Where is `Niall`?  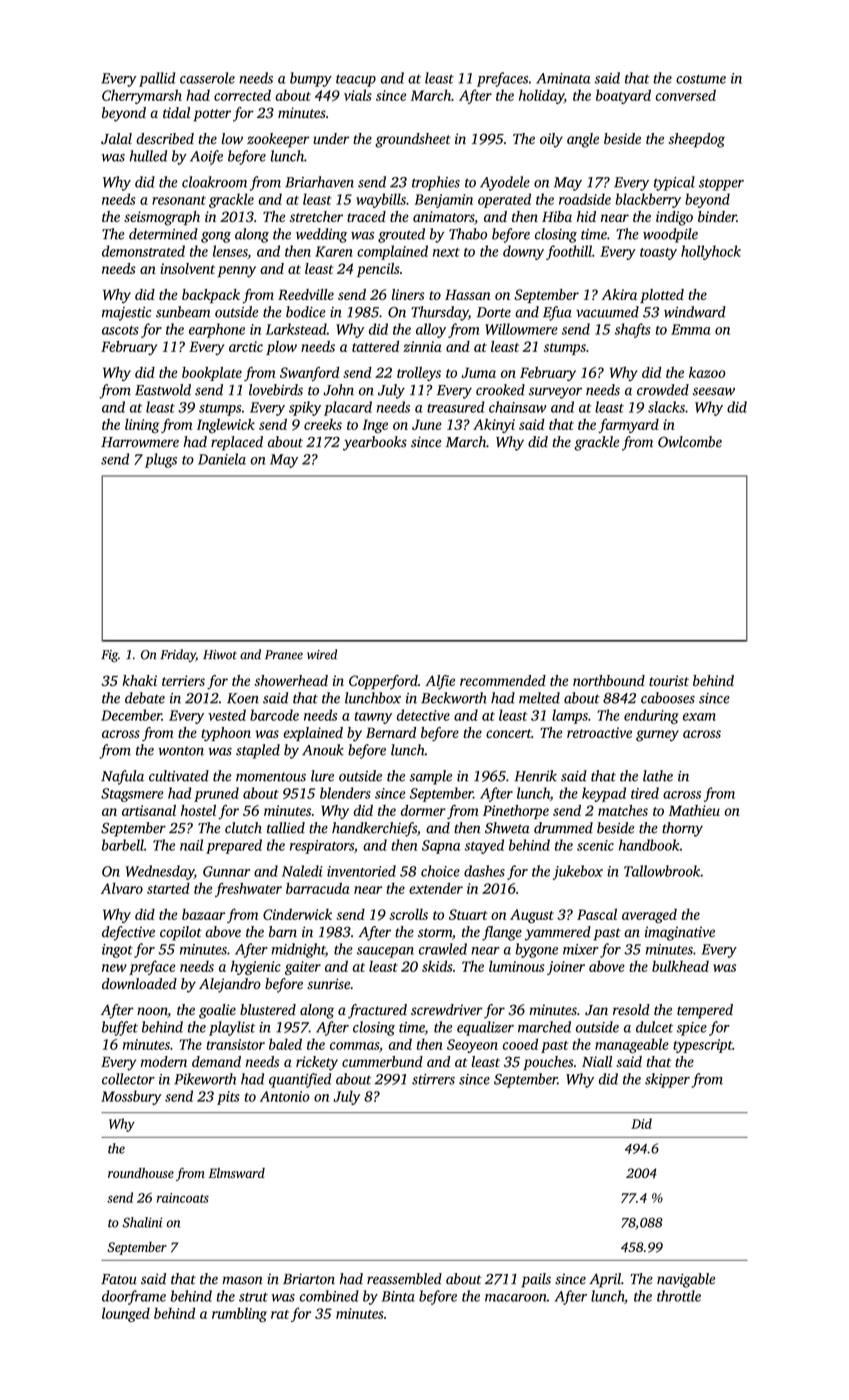
Niall is located at coordinates (597, 1061).
